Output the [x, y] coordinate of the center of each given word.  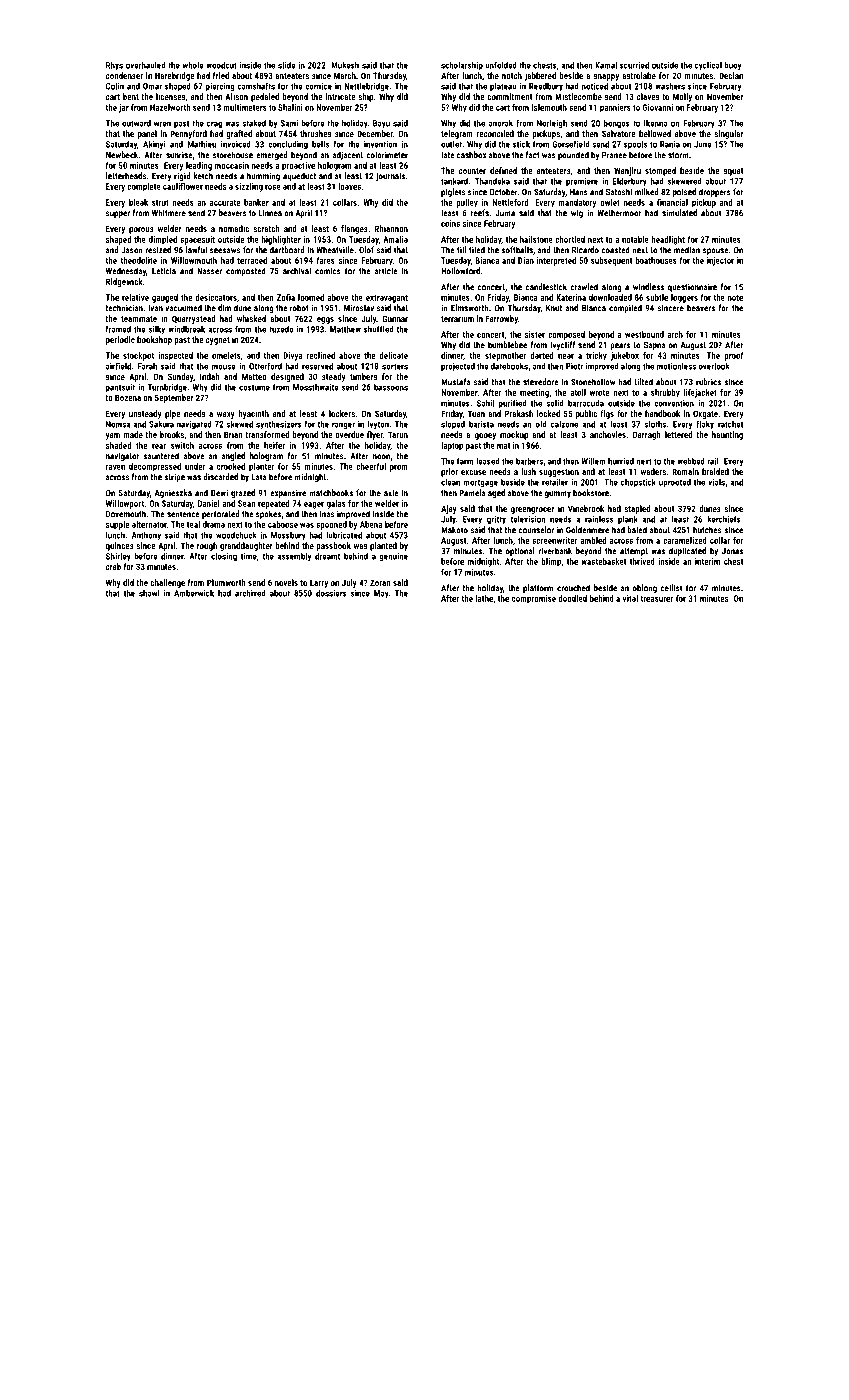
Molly [682, 97]
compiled [625, 308]
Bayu [381, 124]
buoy [732, 66]
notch [512, 75]
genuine [393, 557]
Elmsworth [470, 308]
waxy [226, 415]
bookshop [154, 340]
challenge [167, 583]
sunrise [179, 155]
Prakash [519, 413]
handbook [662, 413]
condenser [124, 75]
